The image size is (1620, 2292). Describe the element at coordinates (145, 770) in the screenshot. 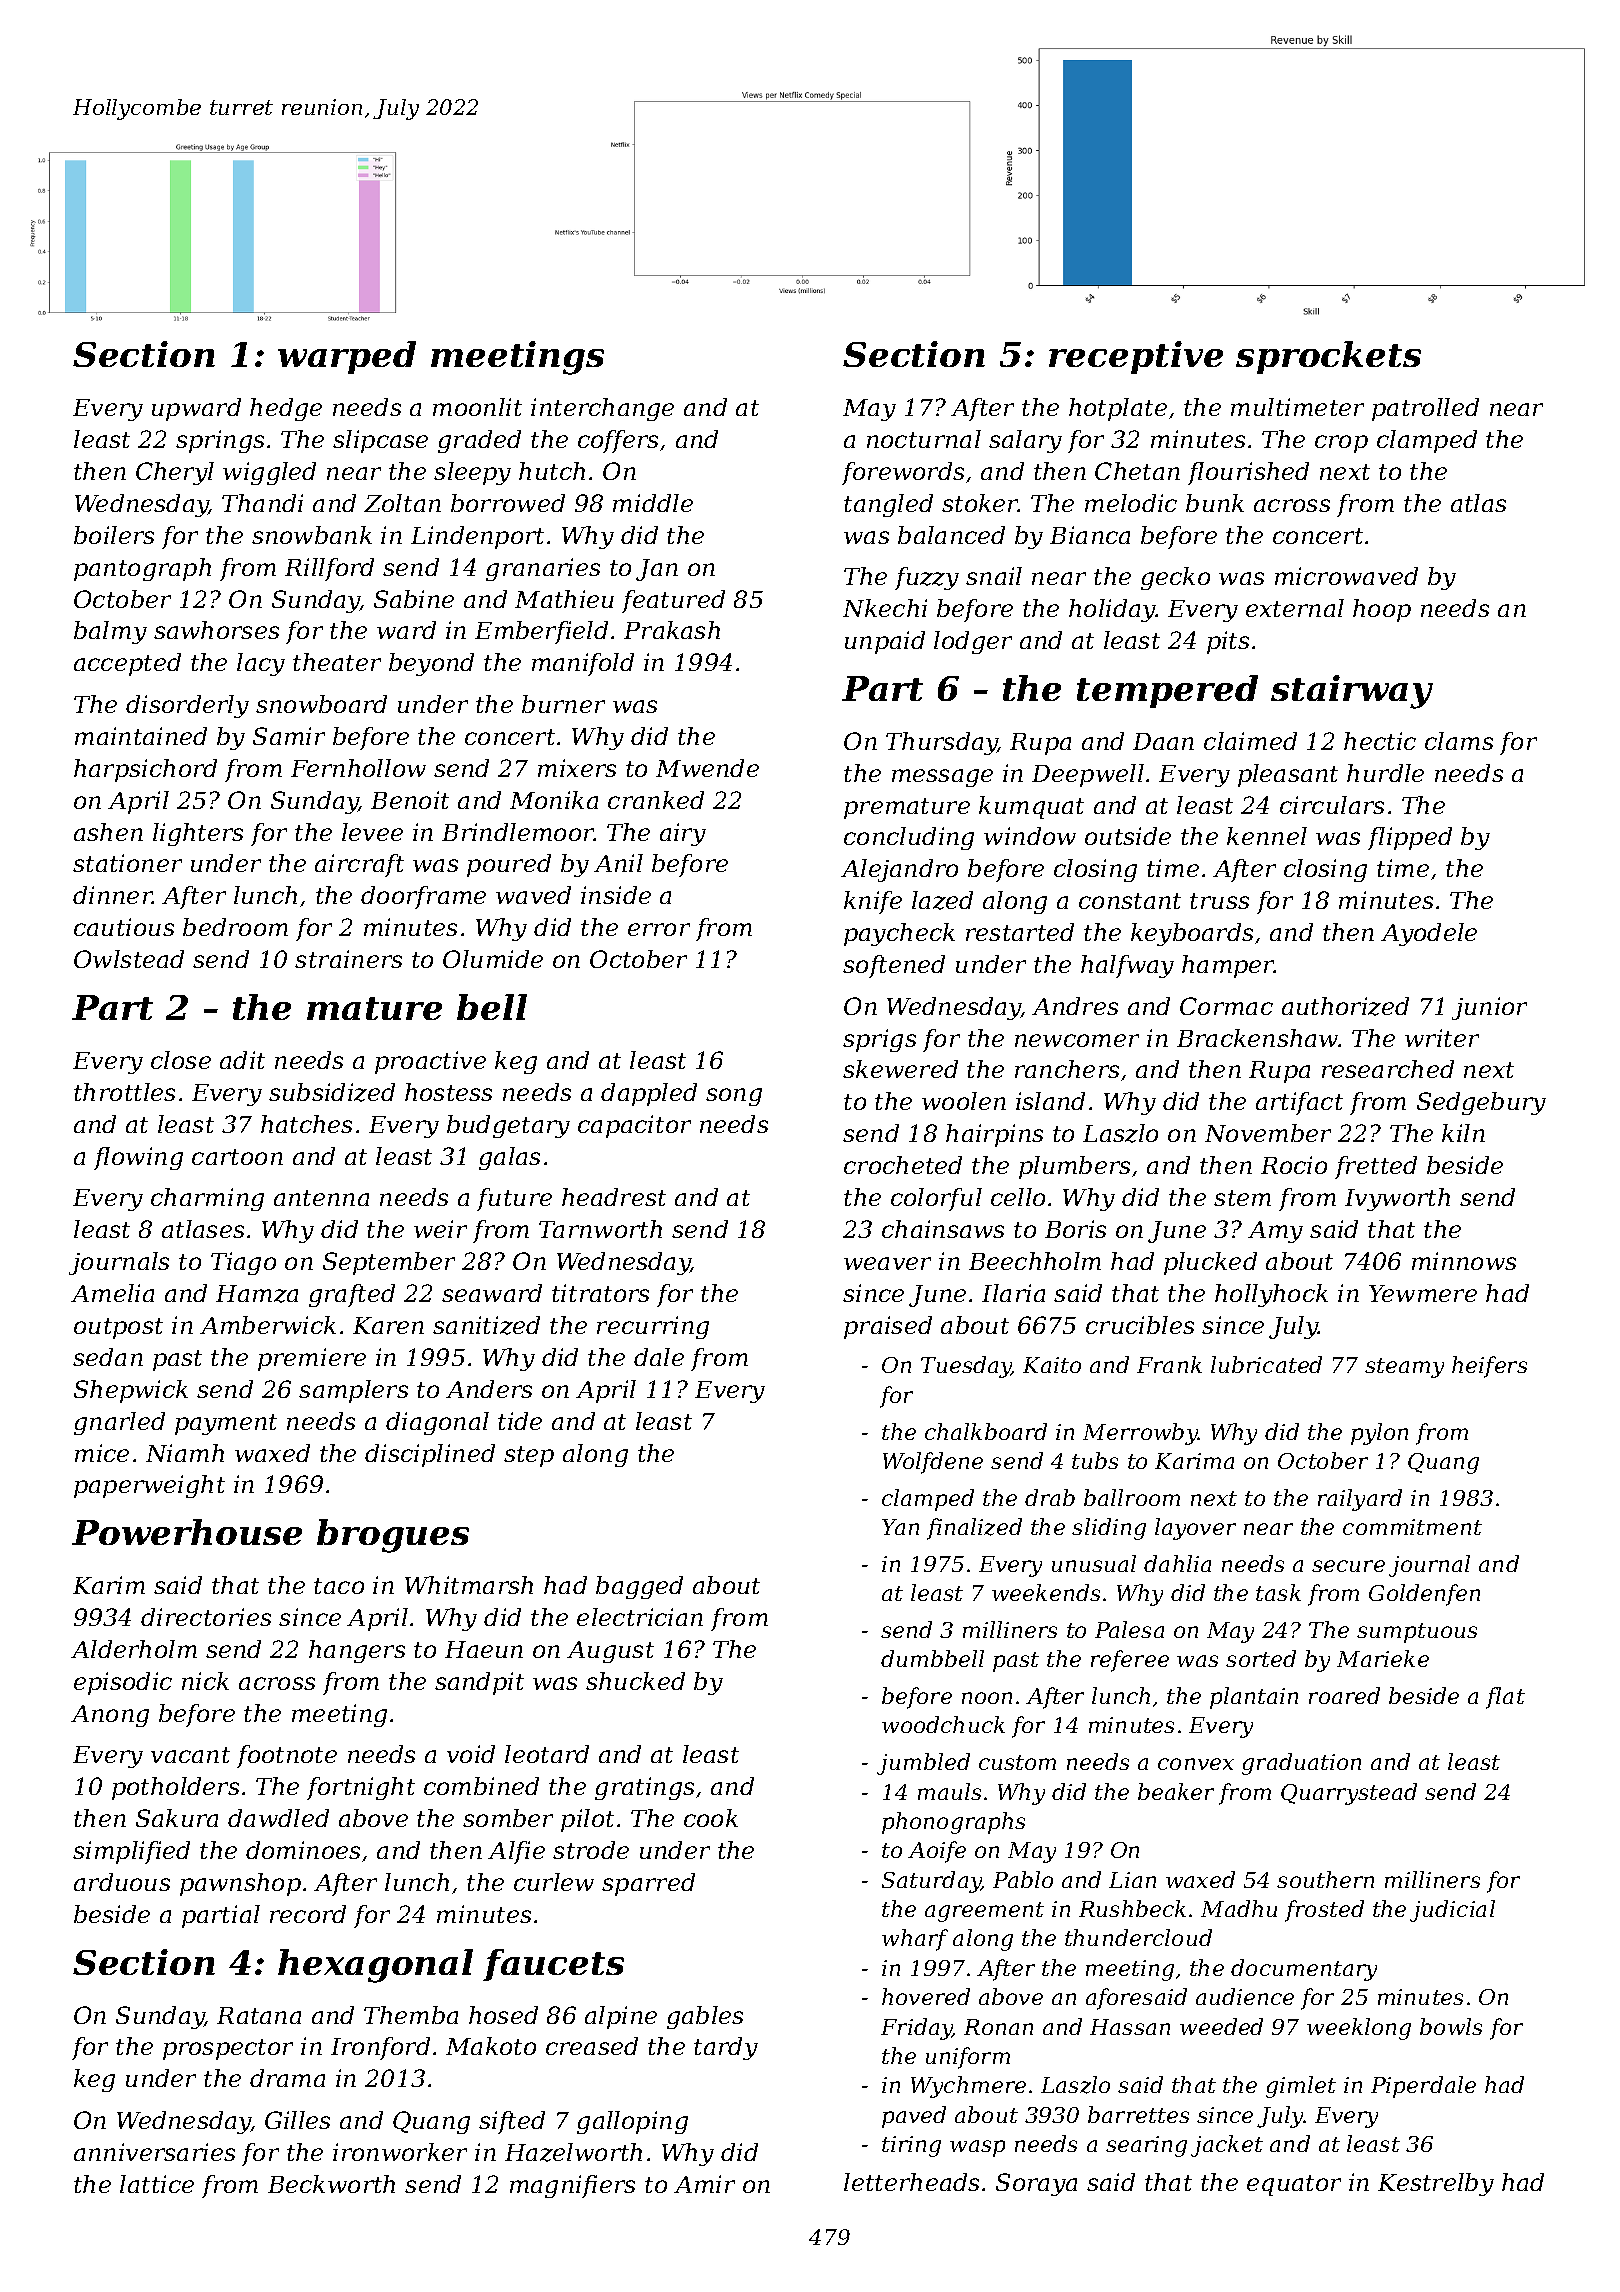

I see `harpsichord` at that location.
